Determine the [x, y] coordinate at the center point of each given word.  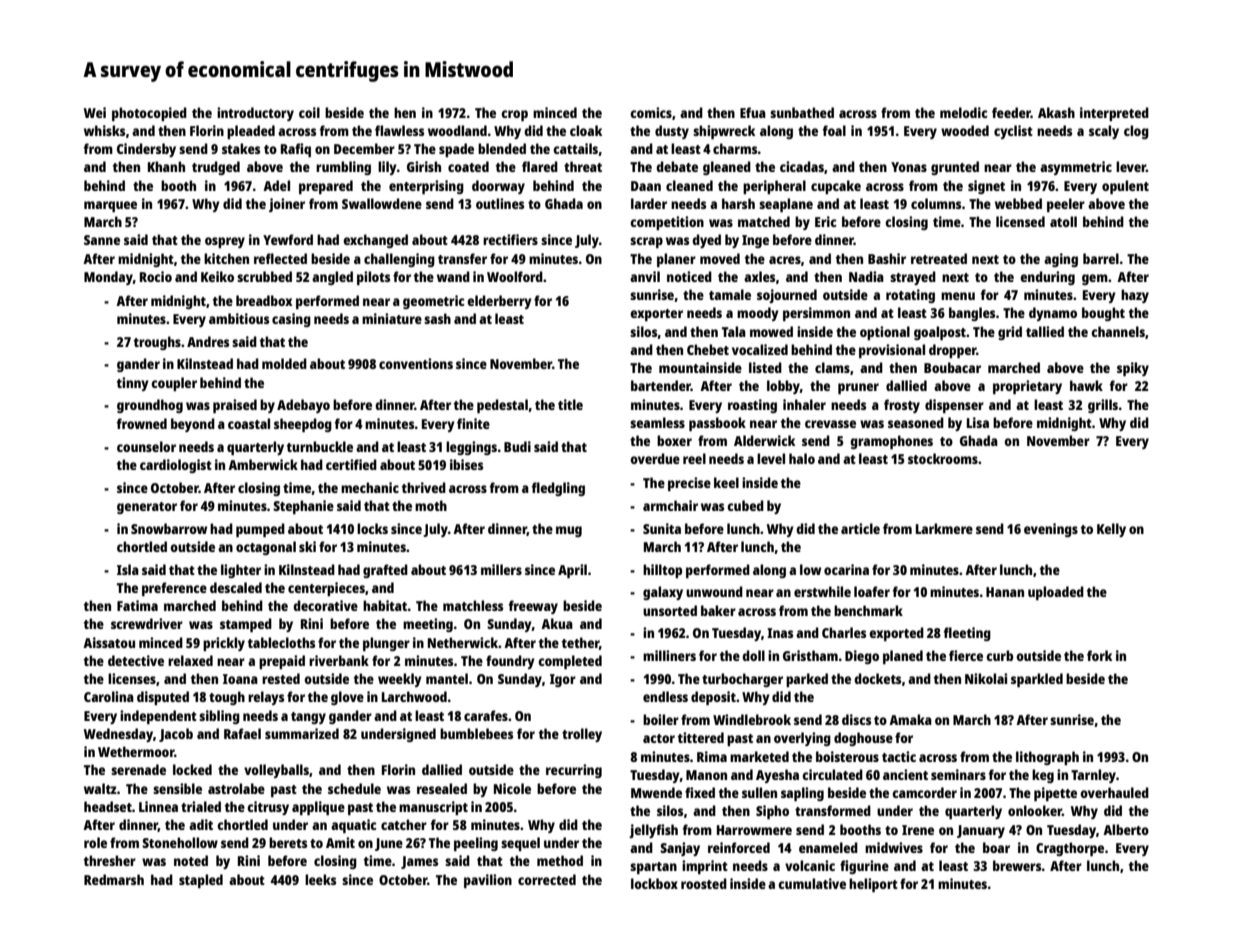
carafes [486, 715]
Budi [517, 446]
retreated [939, 258]
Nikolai [986, 678]
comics [651, 112]
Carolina [109, 696]
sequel [520, 844]
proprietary [1027, 387]
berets [288, 842]
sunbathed [802, 112]
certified [351, 464]
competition [667, 223]
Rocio [156, 276]
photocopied [149, 114]
